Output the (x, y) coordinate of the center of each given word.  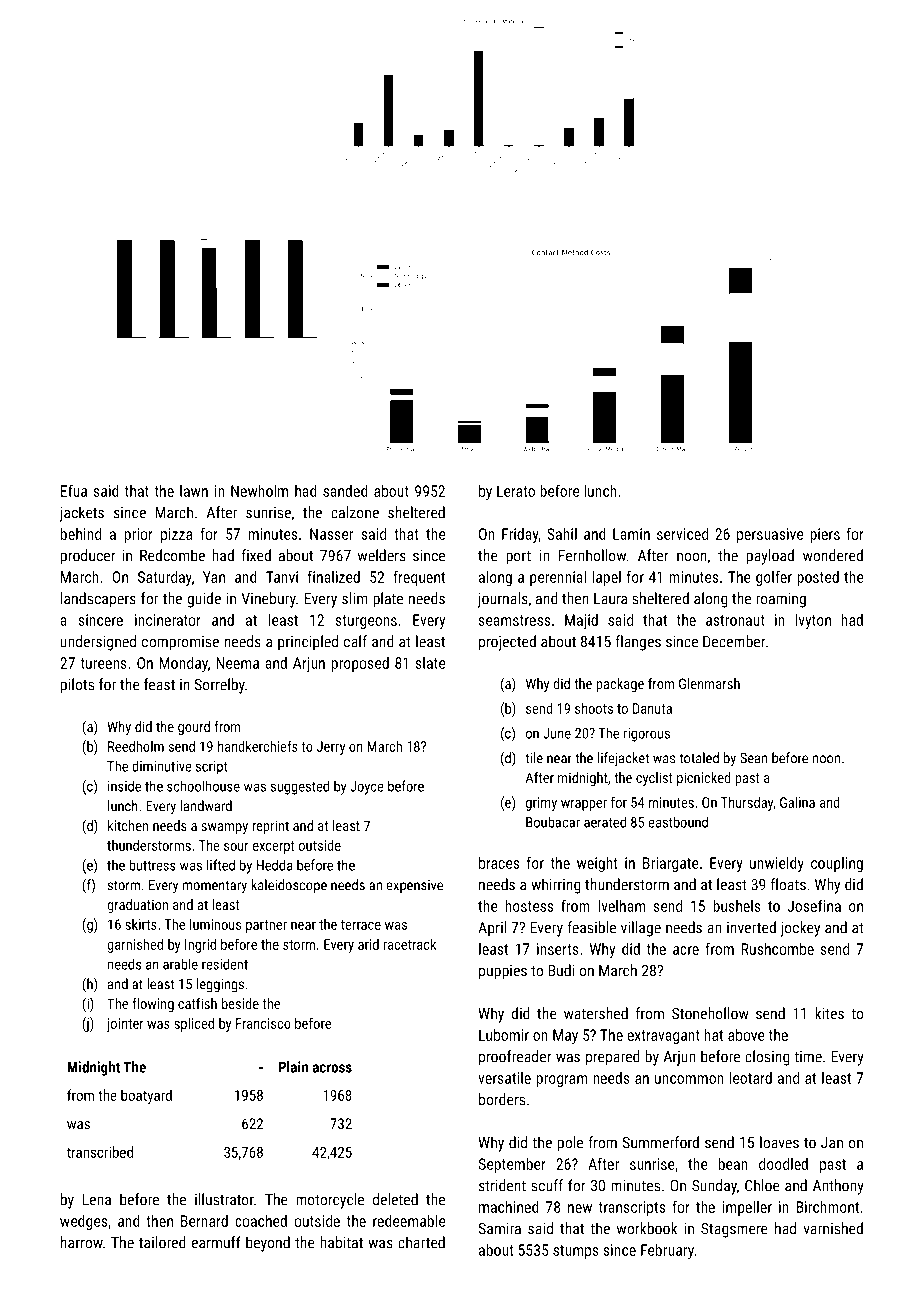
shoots (594, 708)
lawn (194, 491)
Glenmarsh (709, 683)
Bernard (204, 1221)
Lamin (631, 534)
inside (124, 786)
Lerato (516, 491)
